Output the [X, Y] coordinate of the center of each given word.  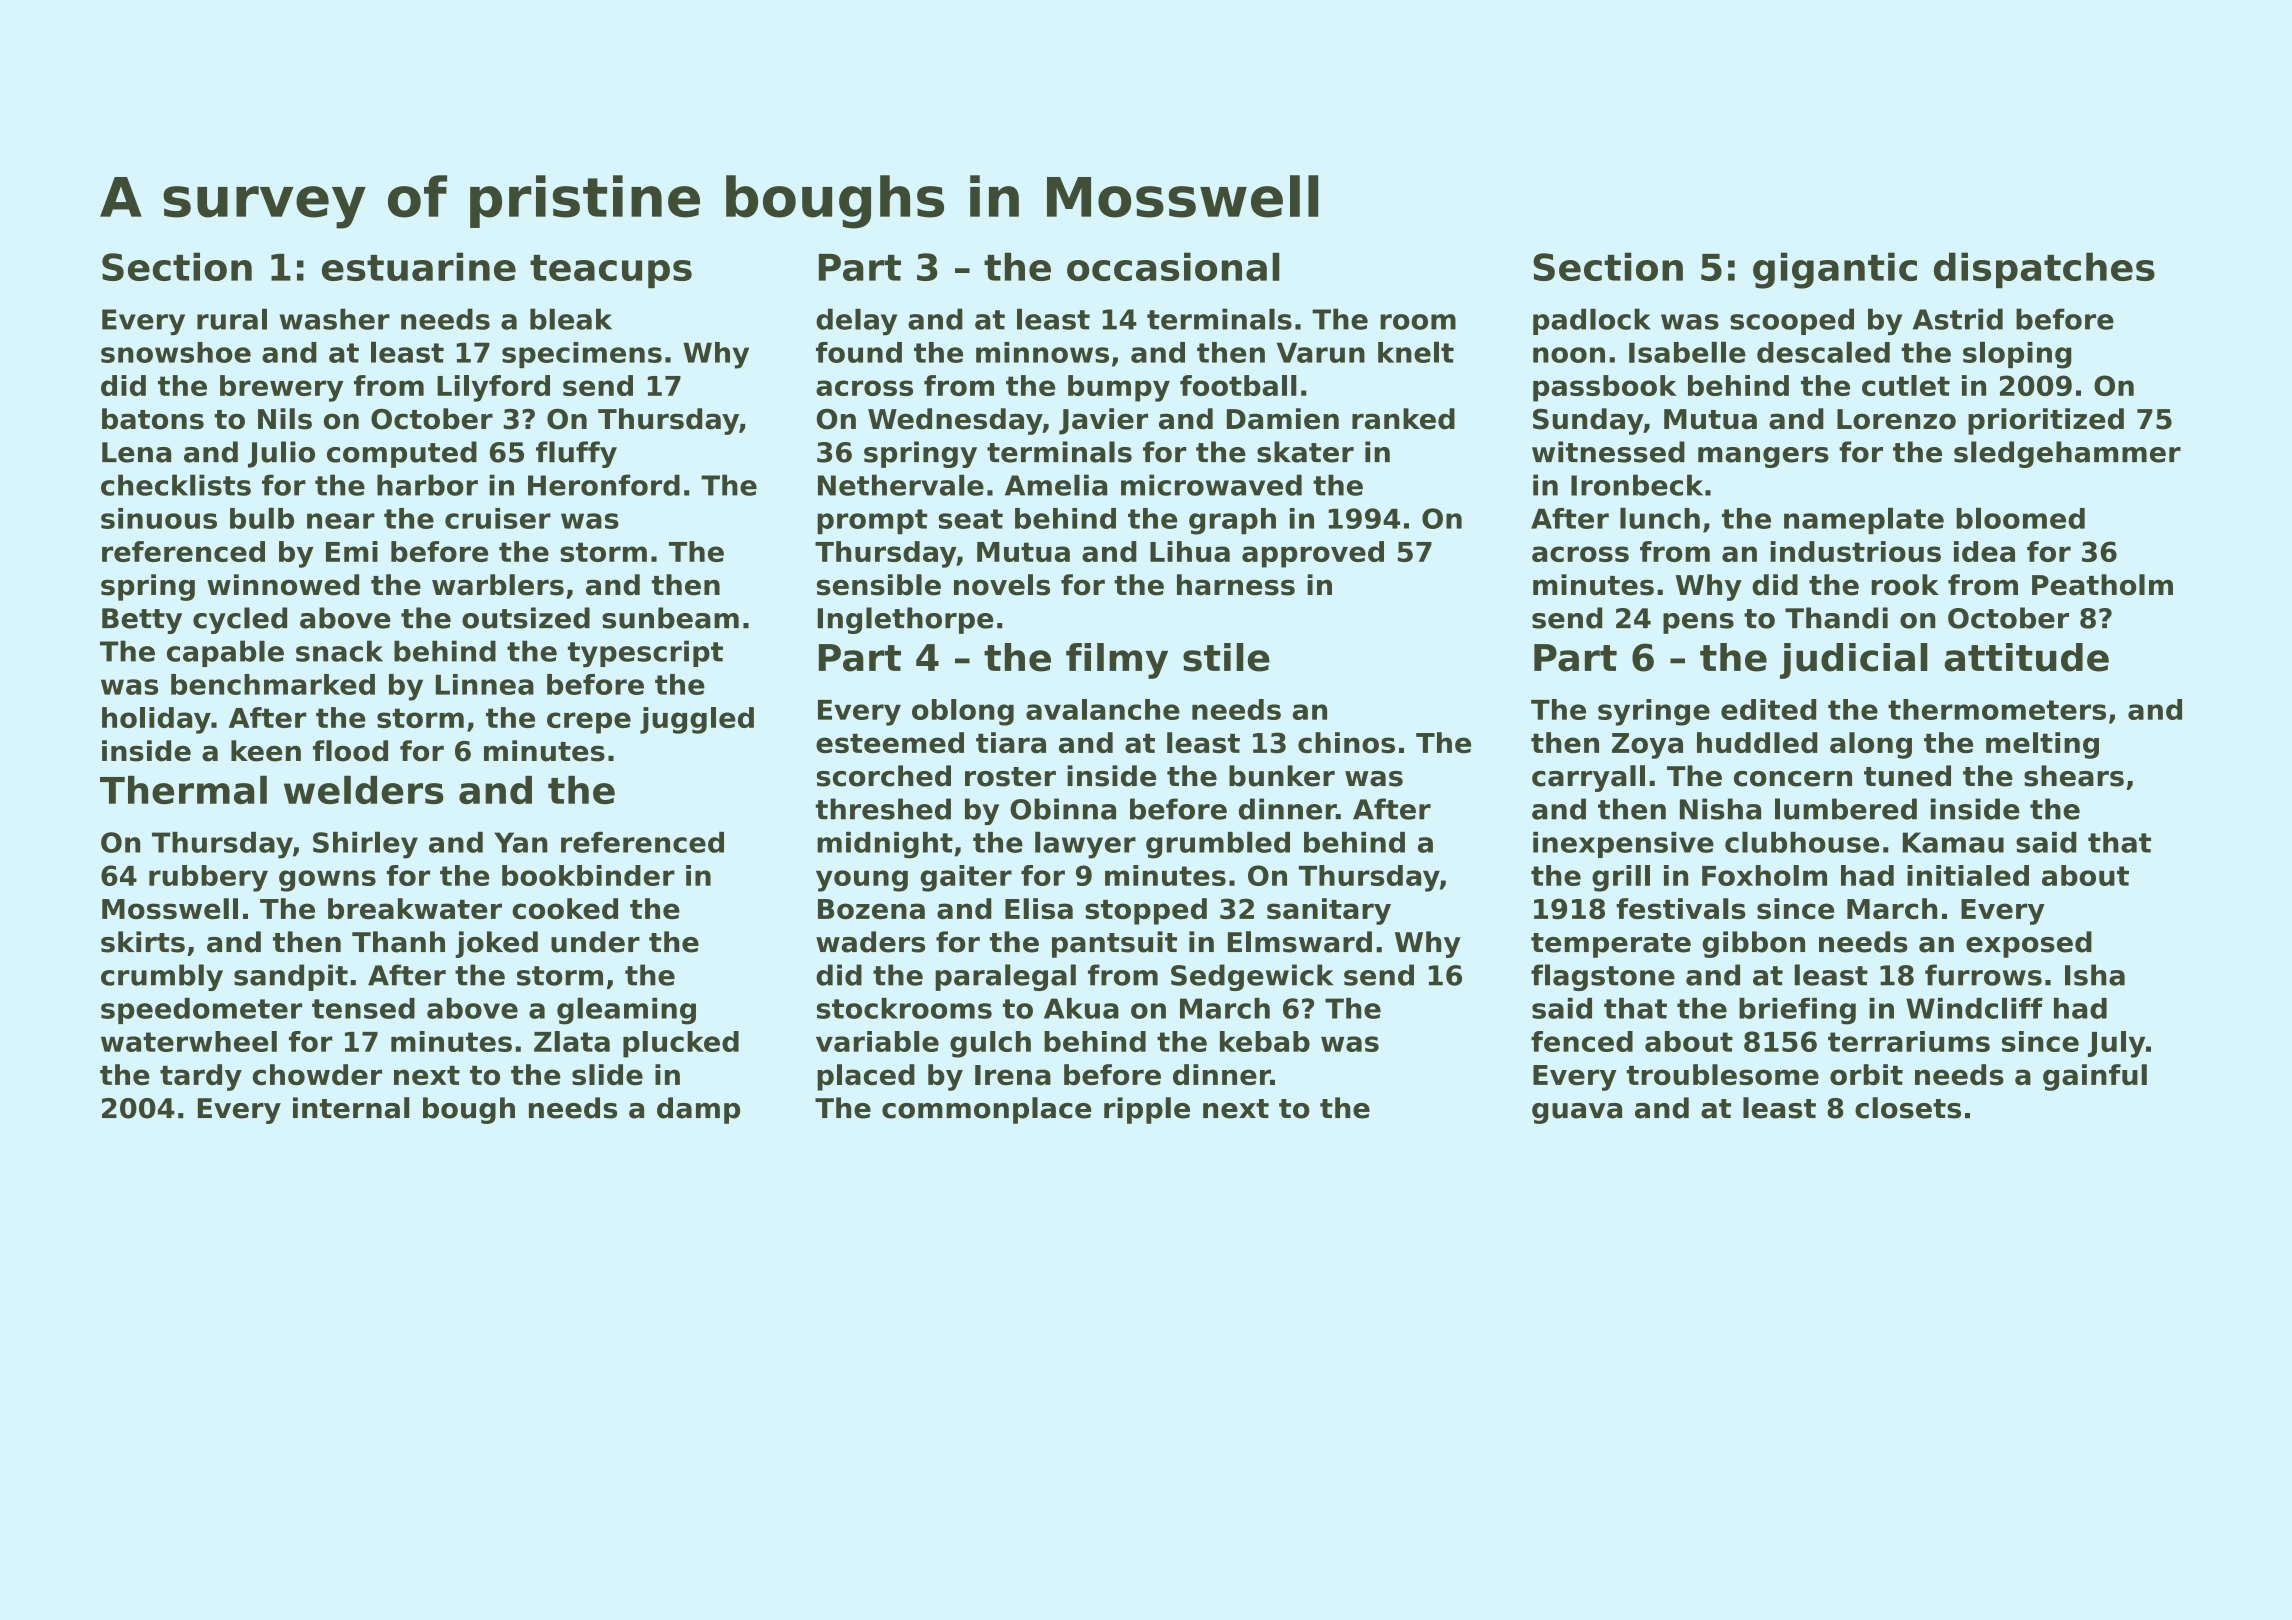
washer [335, 319]
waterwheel [189, 1041]
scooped [1792, 321]
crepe [589, 723]
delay [856, 321]
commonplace [986, 1110]
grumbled [1218, 845]
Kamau [1953, 842]
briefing [1797, 1011]
